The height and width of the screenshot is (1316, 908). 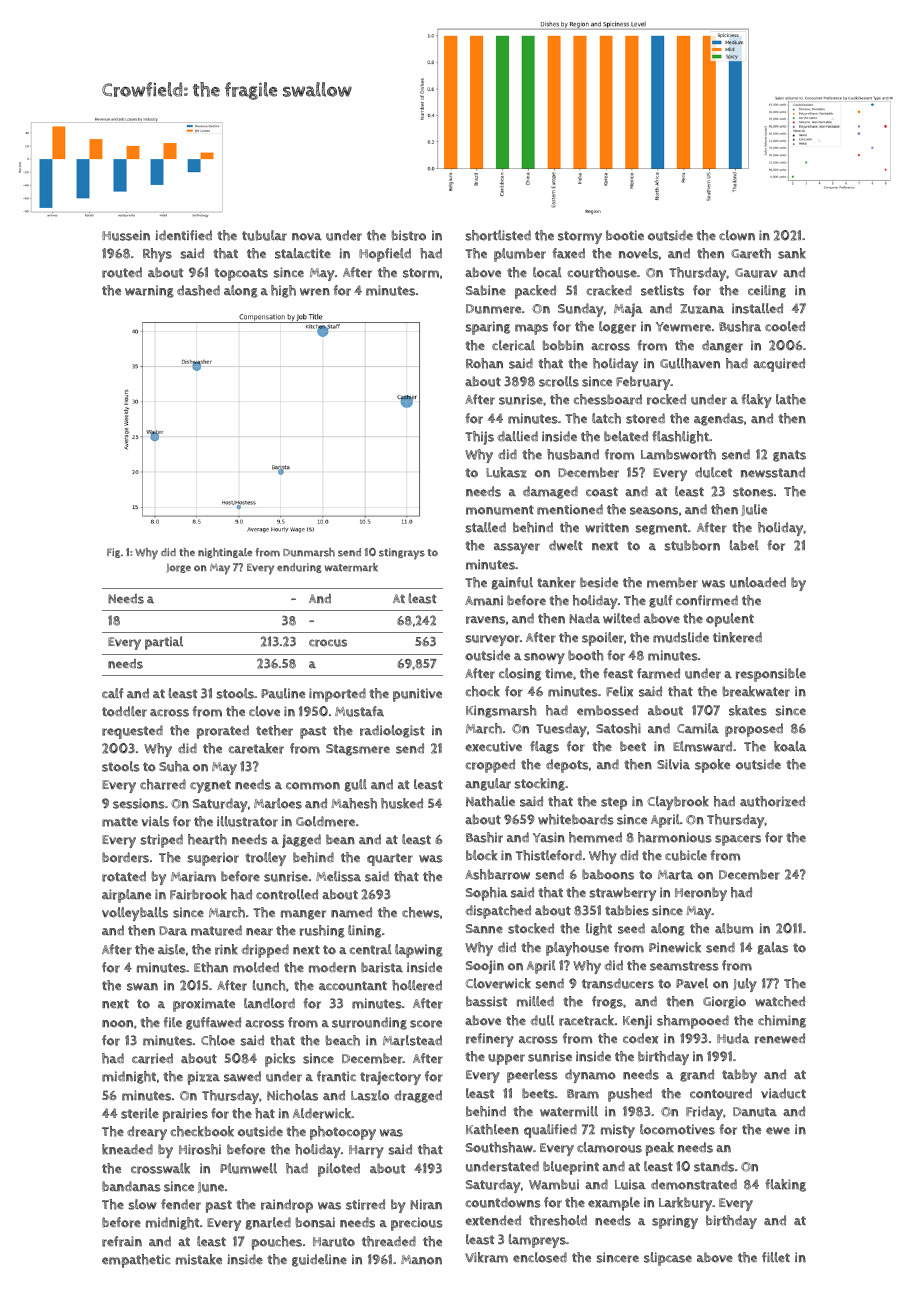 I want to click on stirred, so click(x=365, y=1204).
